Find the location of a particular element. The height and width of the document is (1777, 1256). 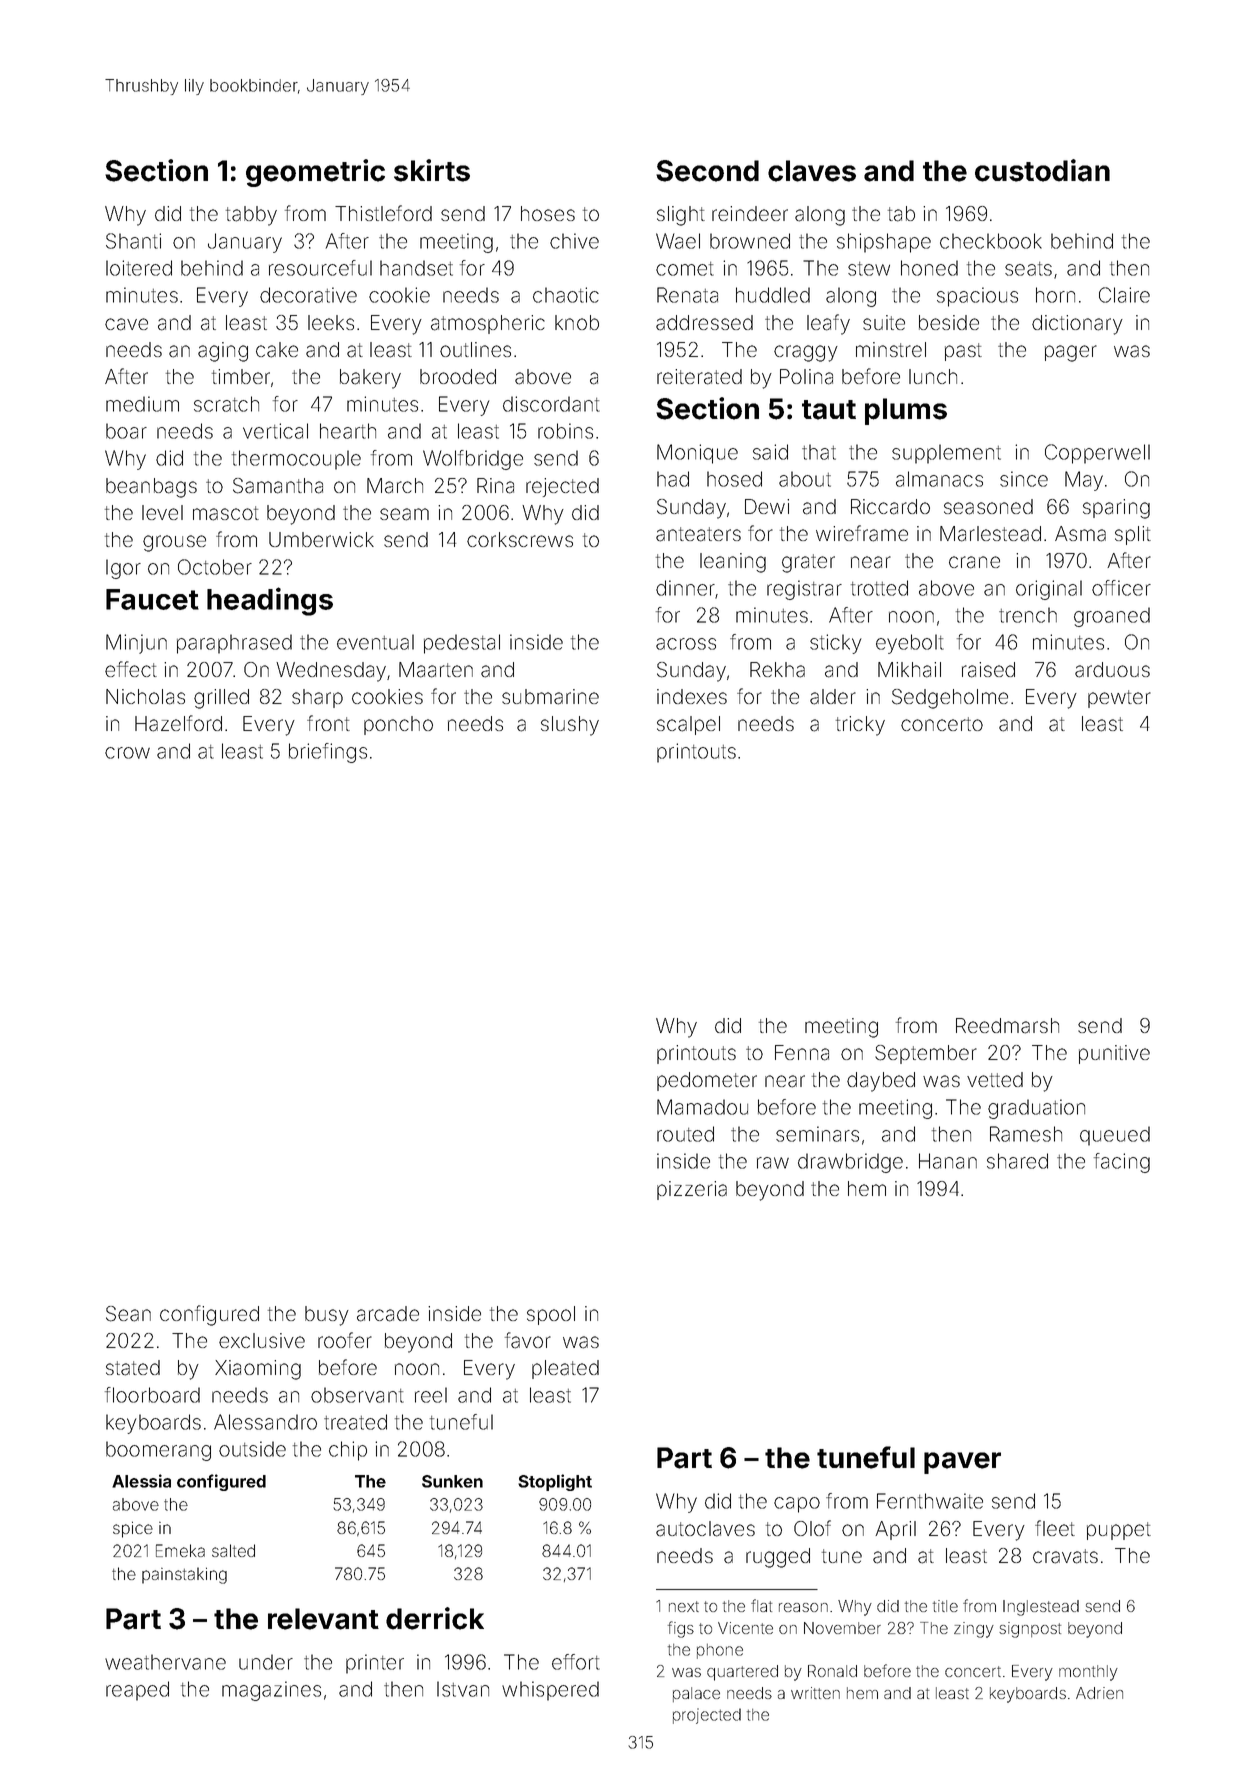

slushy is located at coordinates (570, 726).
